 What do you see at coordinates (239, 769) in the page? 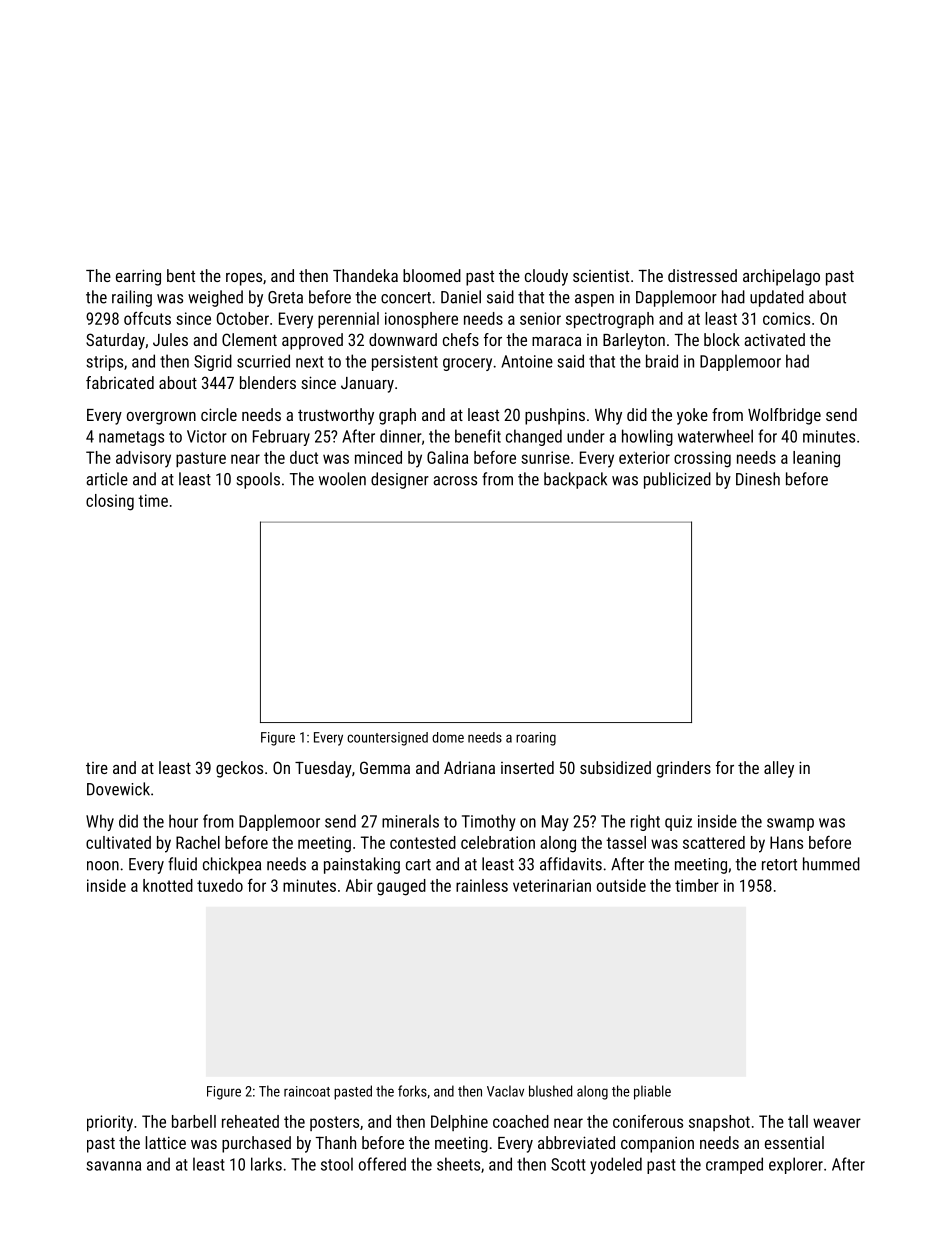
I see `geckos` at bounding box center [239, 769].
